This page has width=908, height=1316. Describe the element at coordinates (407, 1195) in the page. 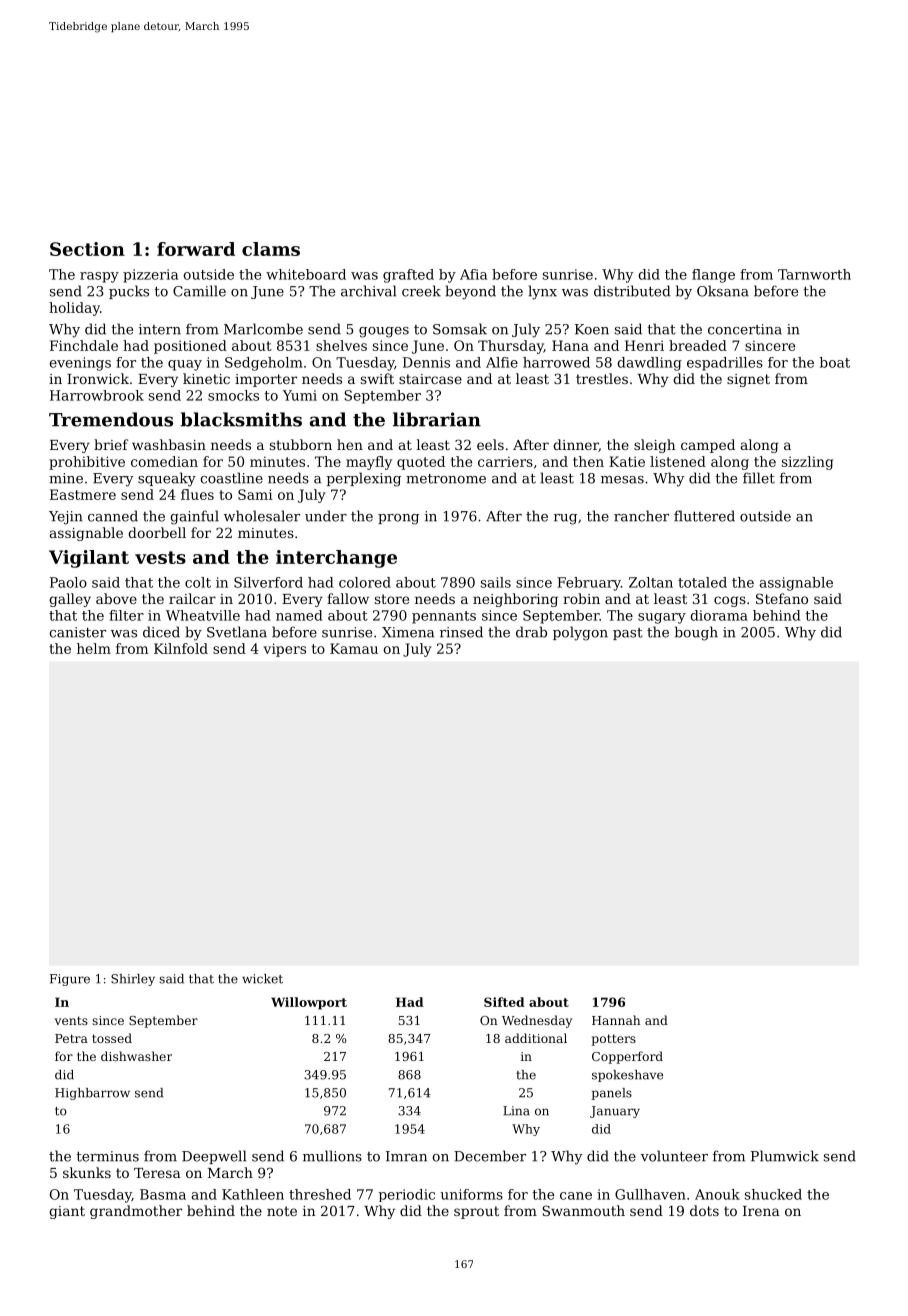

I see `periodic` at that location.
